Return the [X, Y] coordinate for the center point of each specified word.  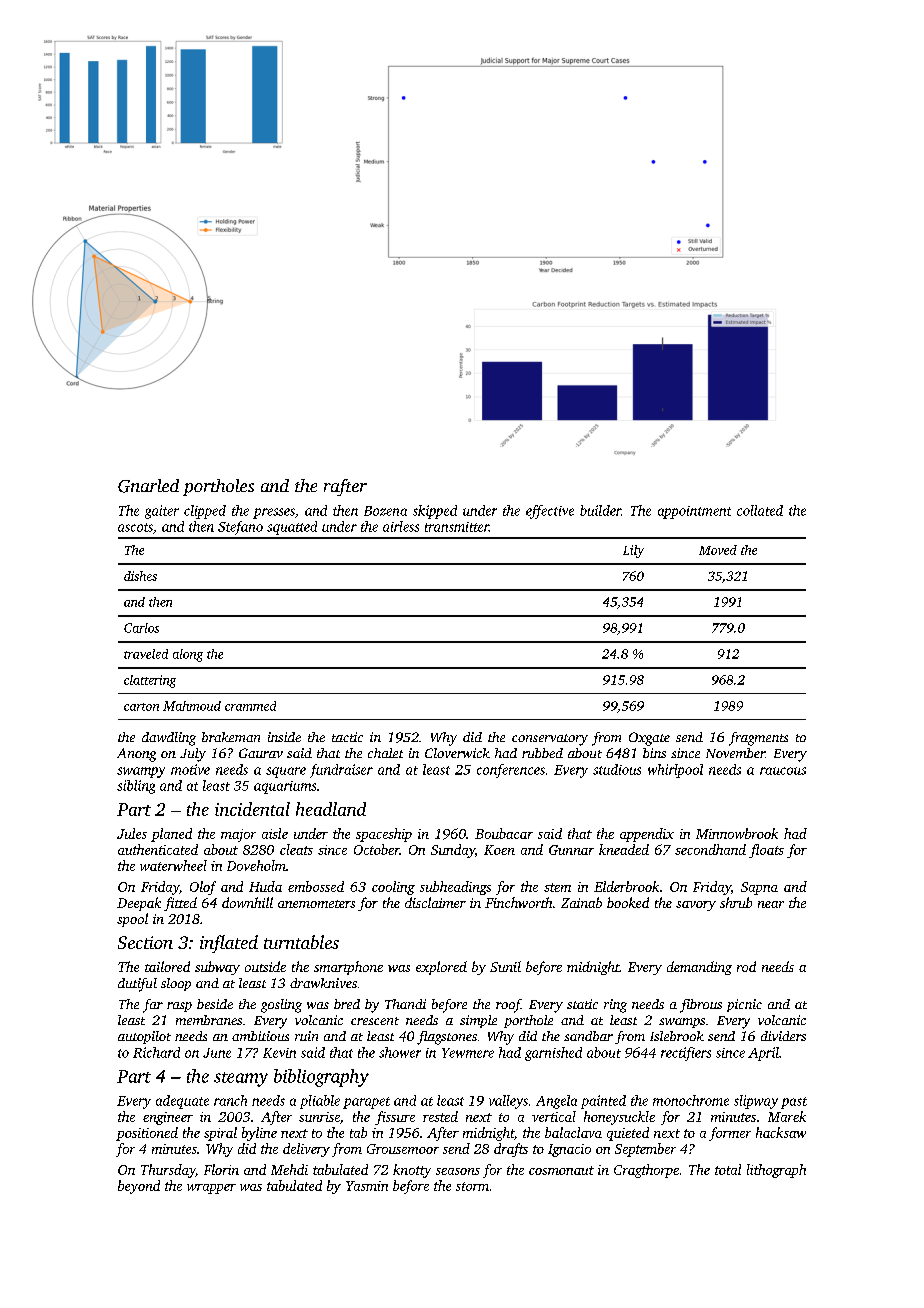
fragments [758, 739]
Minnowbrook [737, 833]
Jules [132, 833]
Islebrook [677, 1036]
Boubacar [504, 833]
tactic [347, 737]
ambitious [260, 1036]
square [286, 772]
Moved [718, 550]
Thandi [405, 1004]
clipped [205, 512]
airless [401, 526]
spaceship [384, 835]
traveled [146, 654]
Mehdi [289, 1169]
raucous [783, 771]
